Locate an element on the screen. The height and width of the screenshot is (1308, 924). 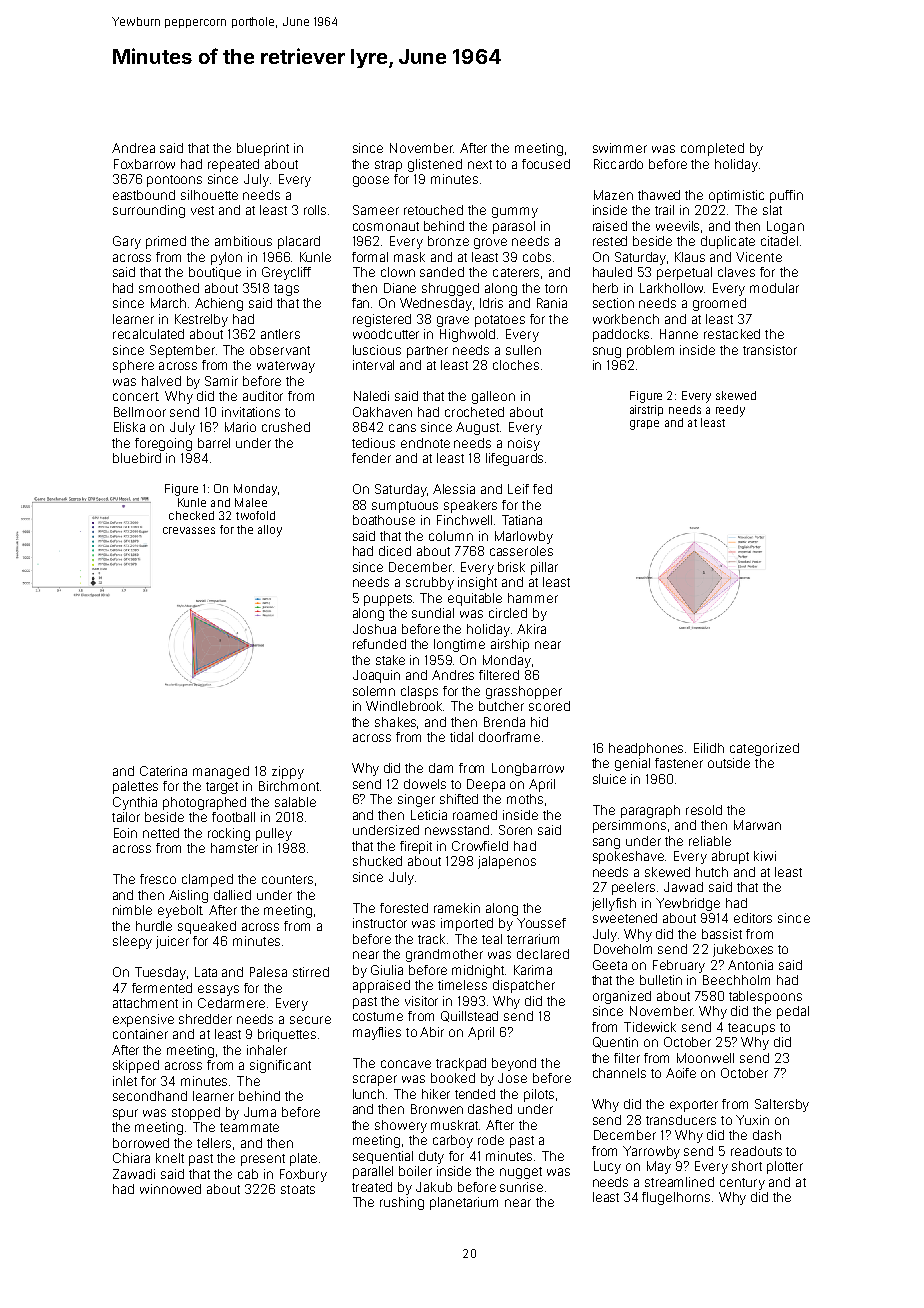
Tatiana is located at coordinates (522, 520).
